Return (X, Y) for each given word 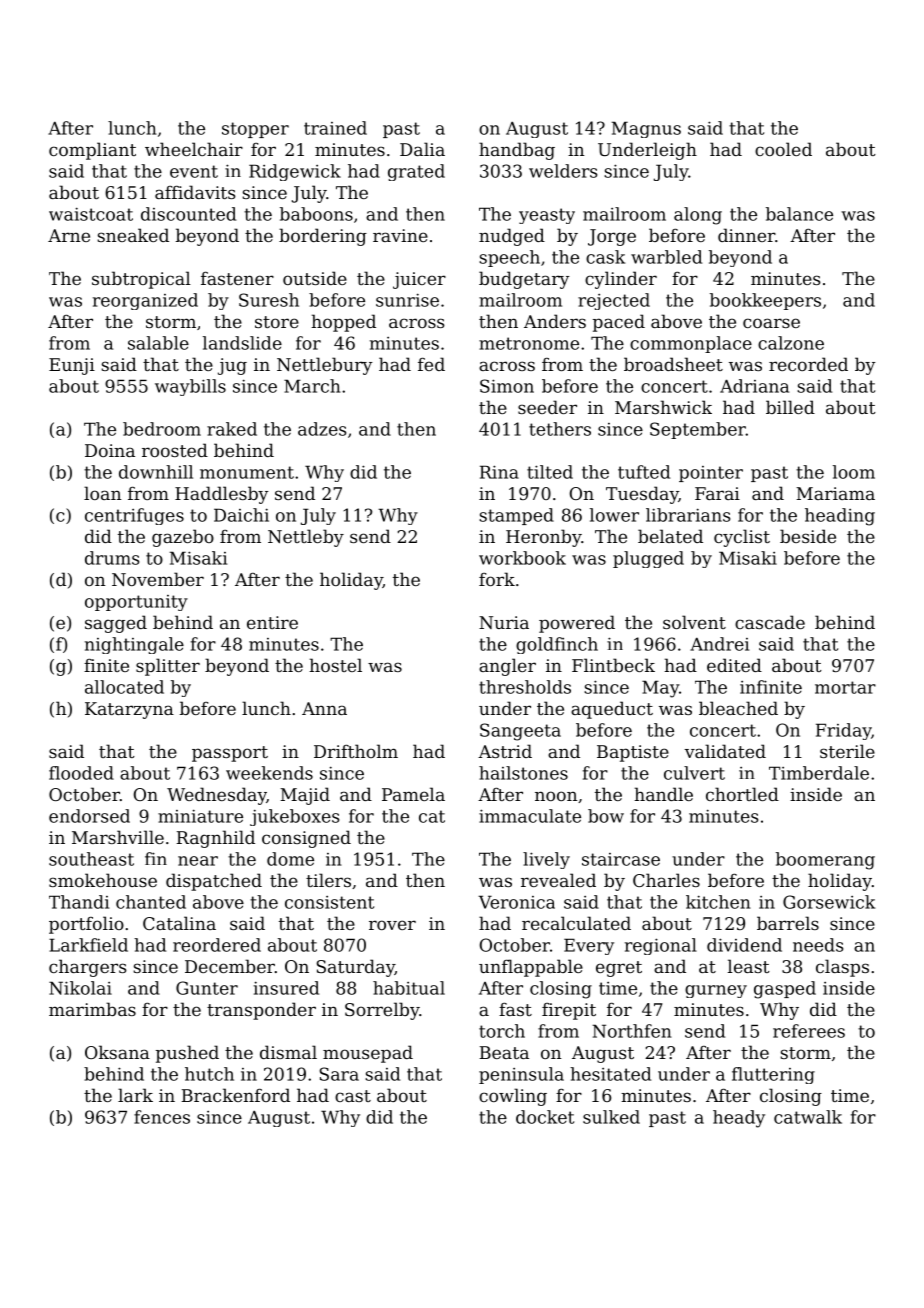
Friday (843, 731)
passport (230, 754)
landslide (242, 343)
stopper (255, 130)
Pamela (413, 794)
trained (335, 128)
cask (605, 257)
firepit (569, 1011)
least (749, 966)
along (698, 216)
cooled (783, 149)
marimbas (92, 1009)
